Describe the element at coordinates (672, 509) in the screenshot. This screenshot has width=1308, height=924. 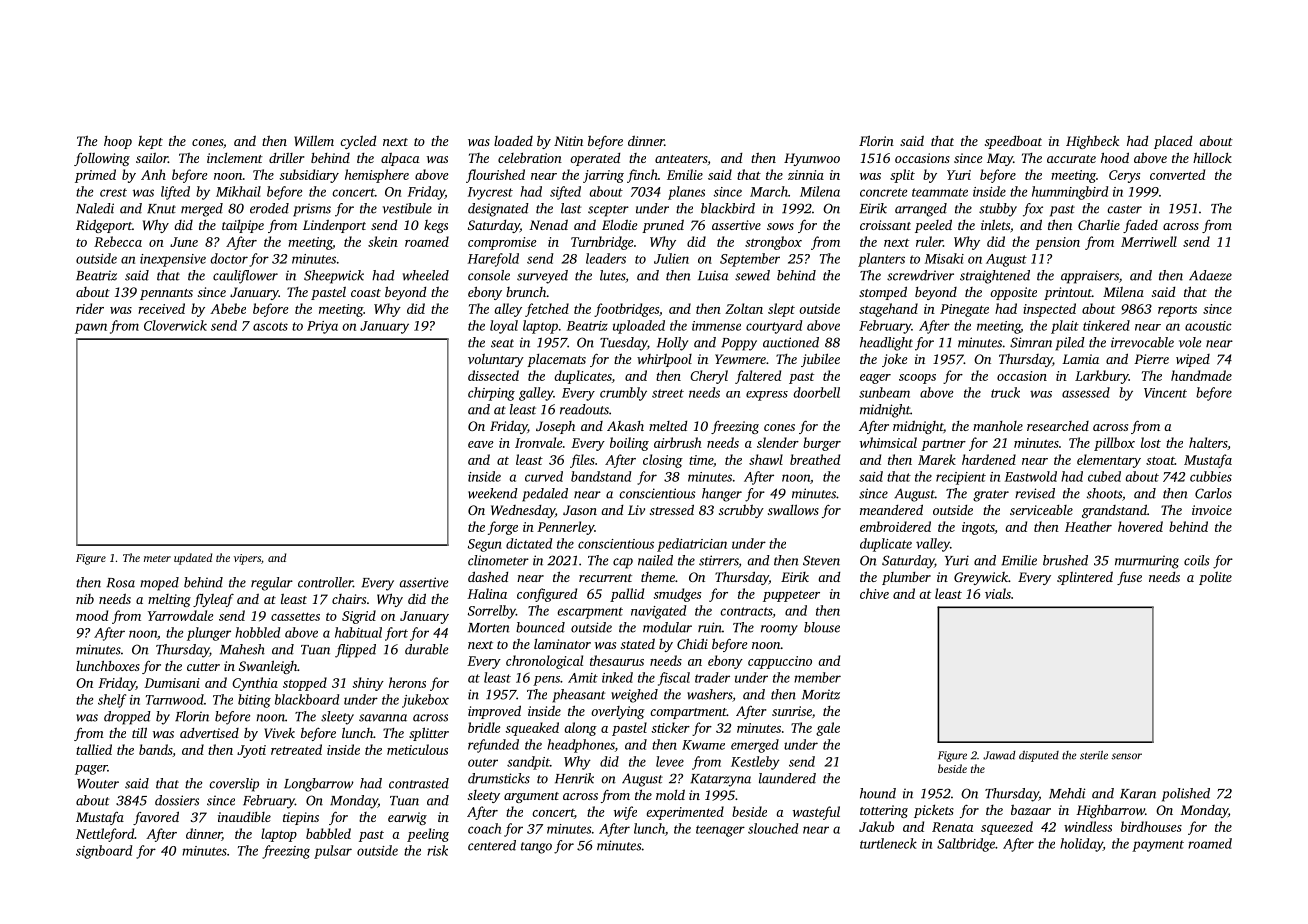
I see `stressed` at that location.
